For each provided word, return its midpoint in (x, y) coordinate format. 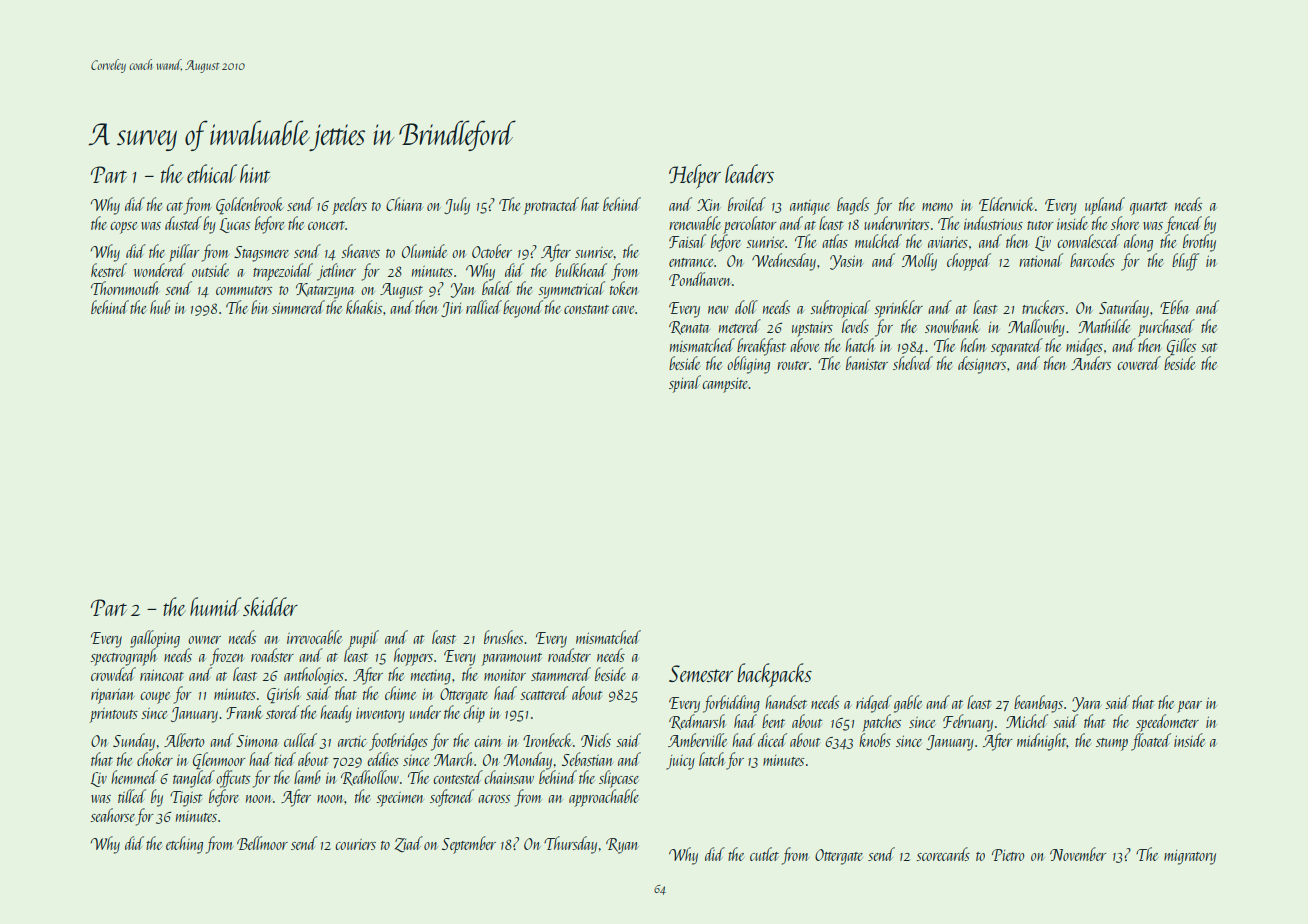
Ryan (621, 846)
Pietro (1008, 855)
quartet (1148, 208)
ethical (212, 173)
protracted (551, 206)
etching (184, 845)
